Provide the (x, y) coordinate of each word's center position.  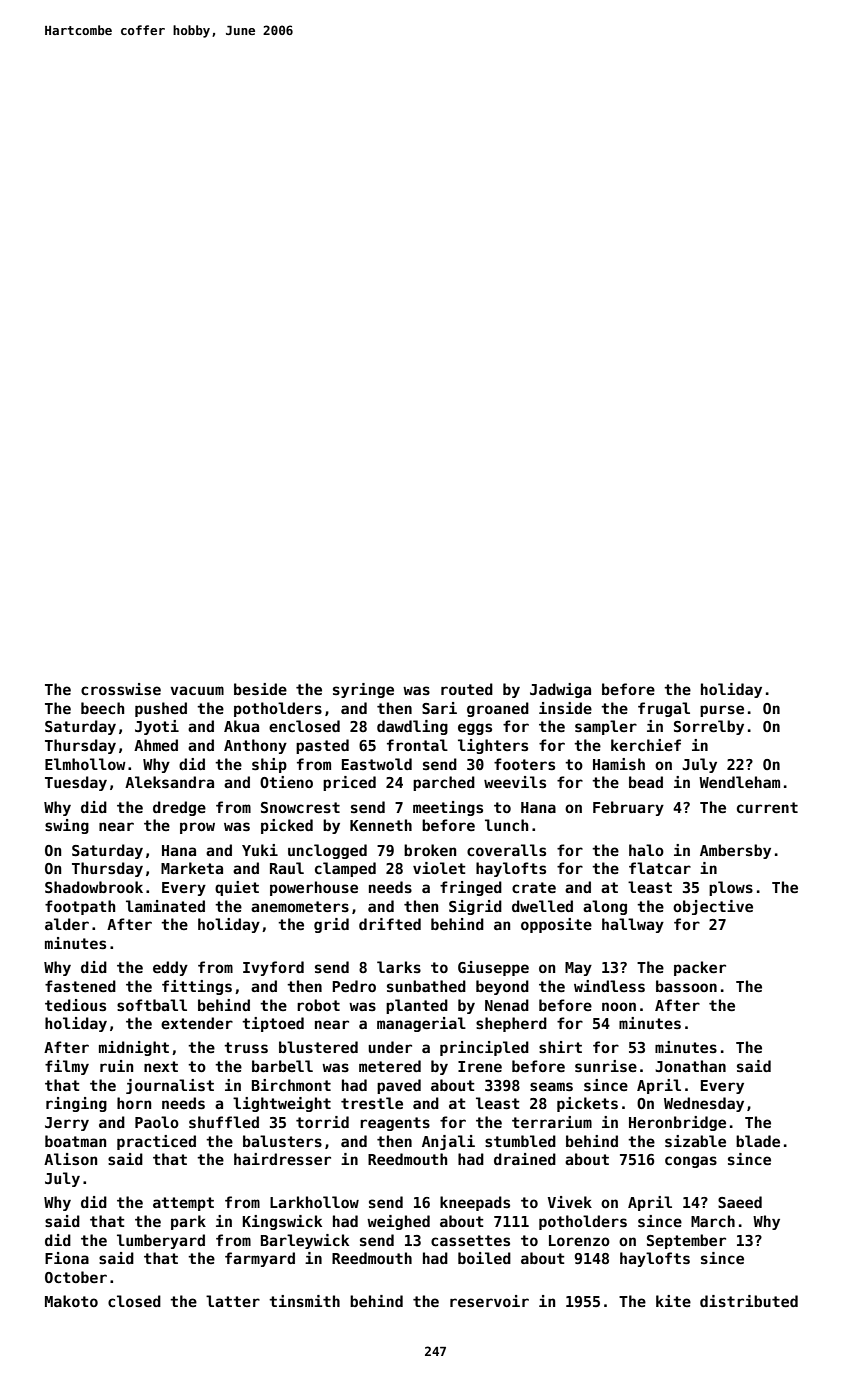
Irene (480, 1066)
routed (467, 689)
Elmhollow (85, 764)
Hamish (619, 764)
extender (197, 1023)
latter (233, 1301)
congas (691, 1162)
